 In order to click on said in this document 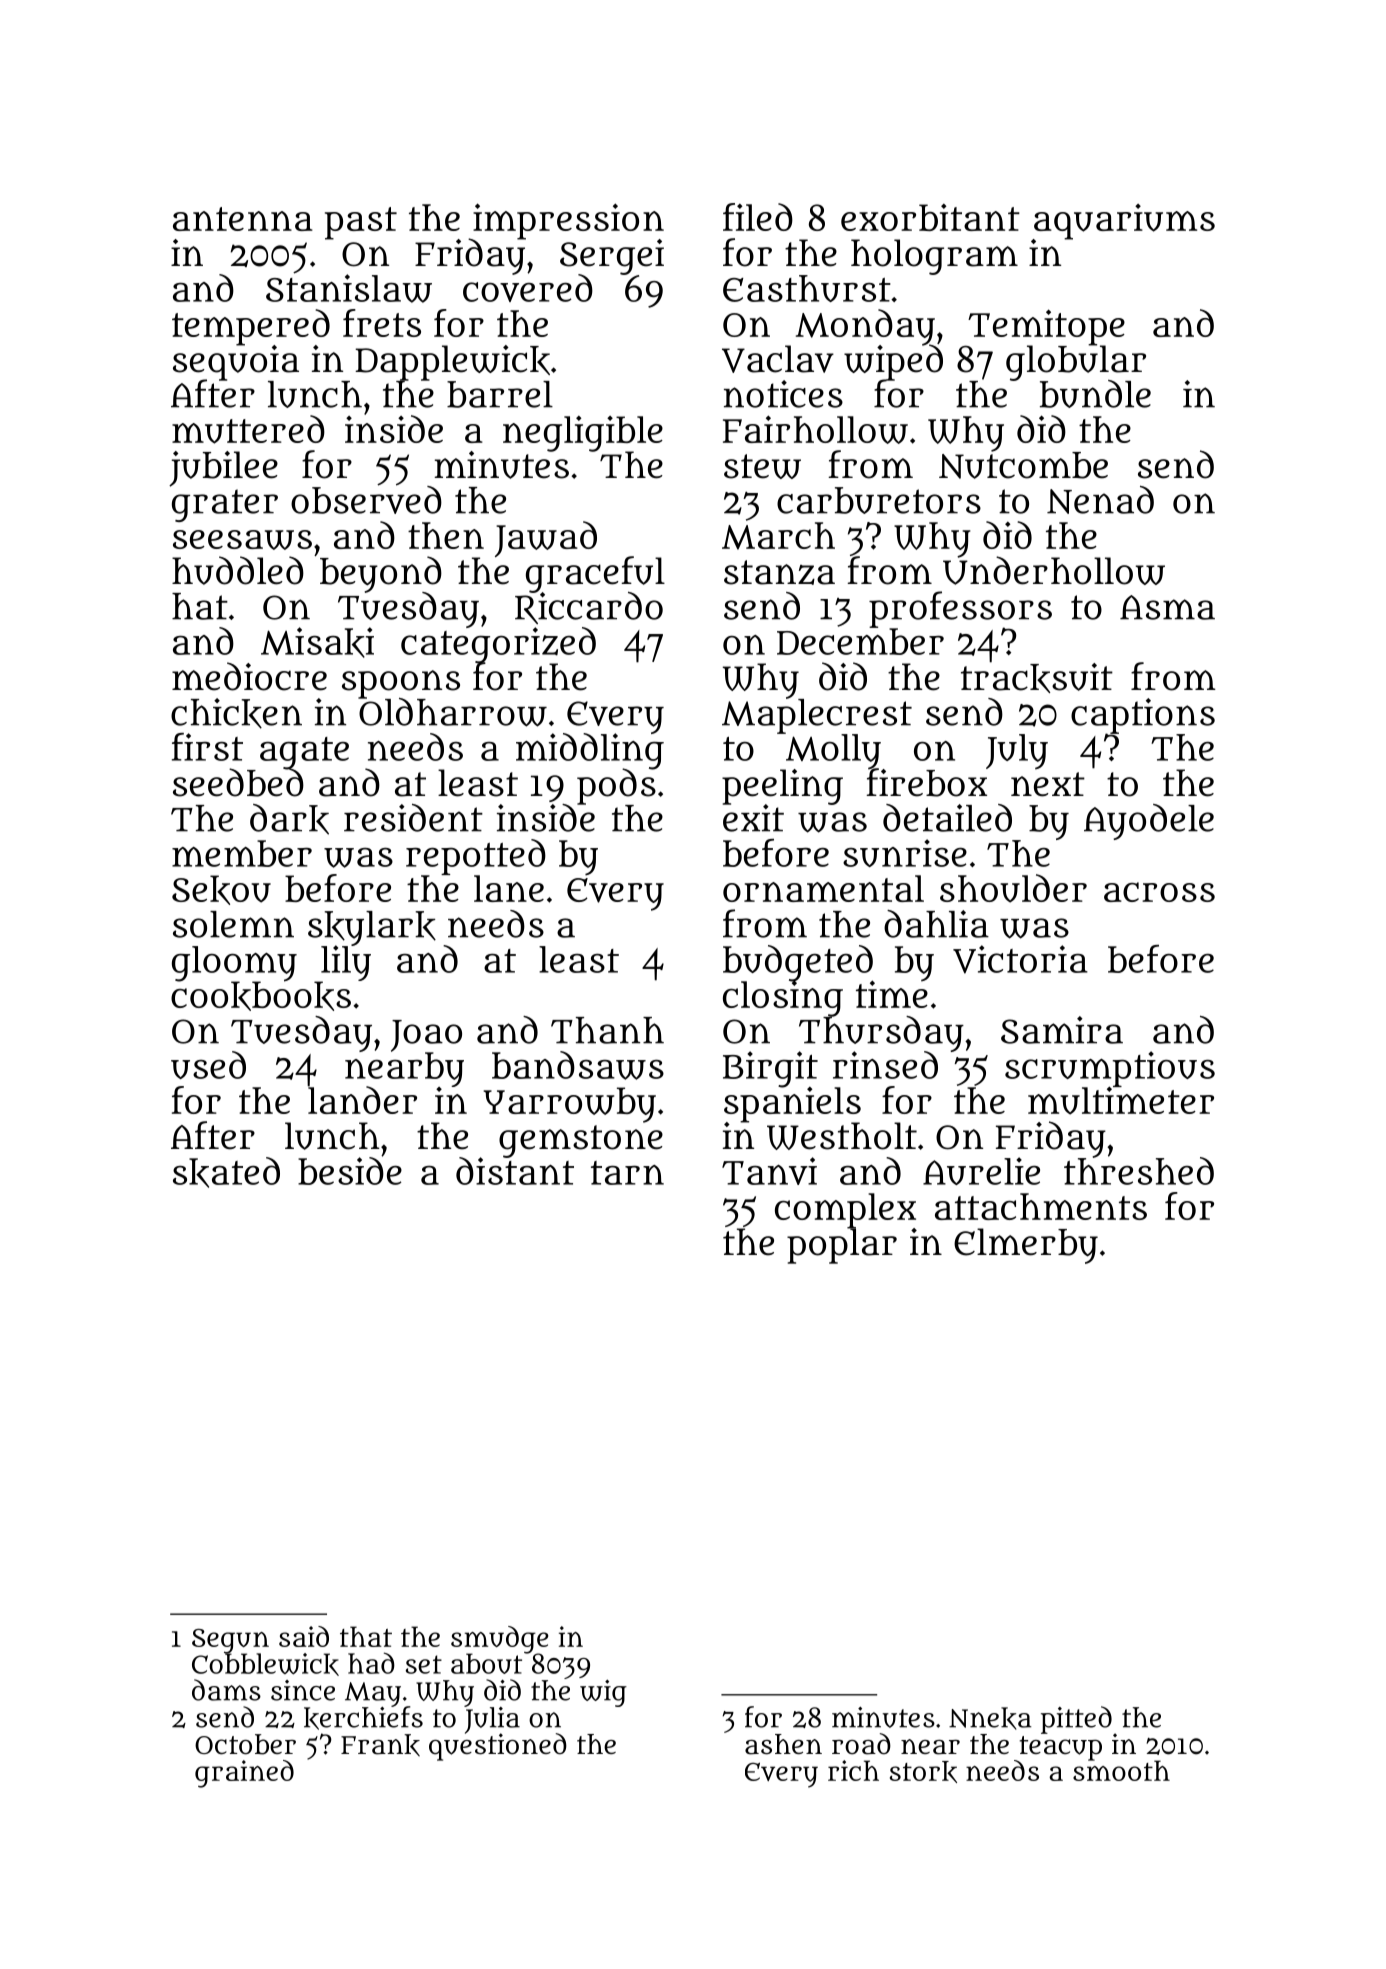, I will do `click(304, 1636)`.
